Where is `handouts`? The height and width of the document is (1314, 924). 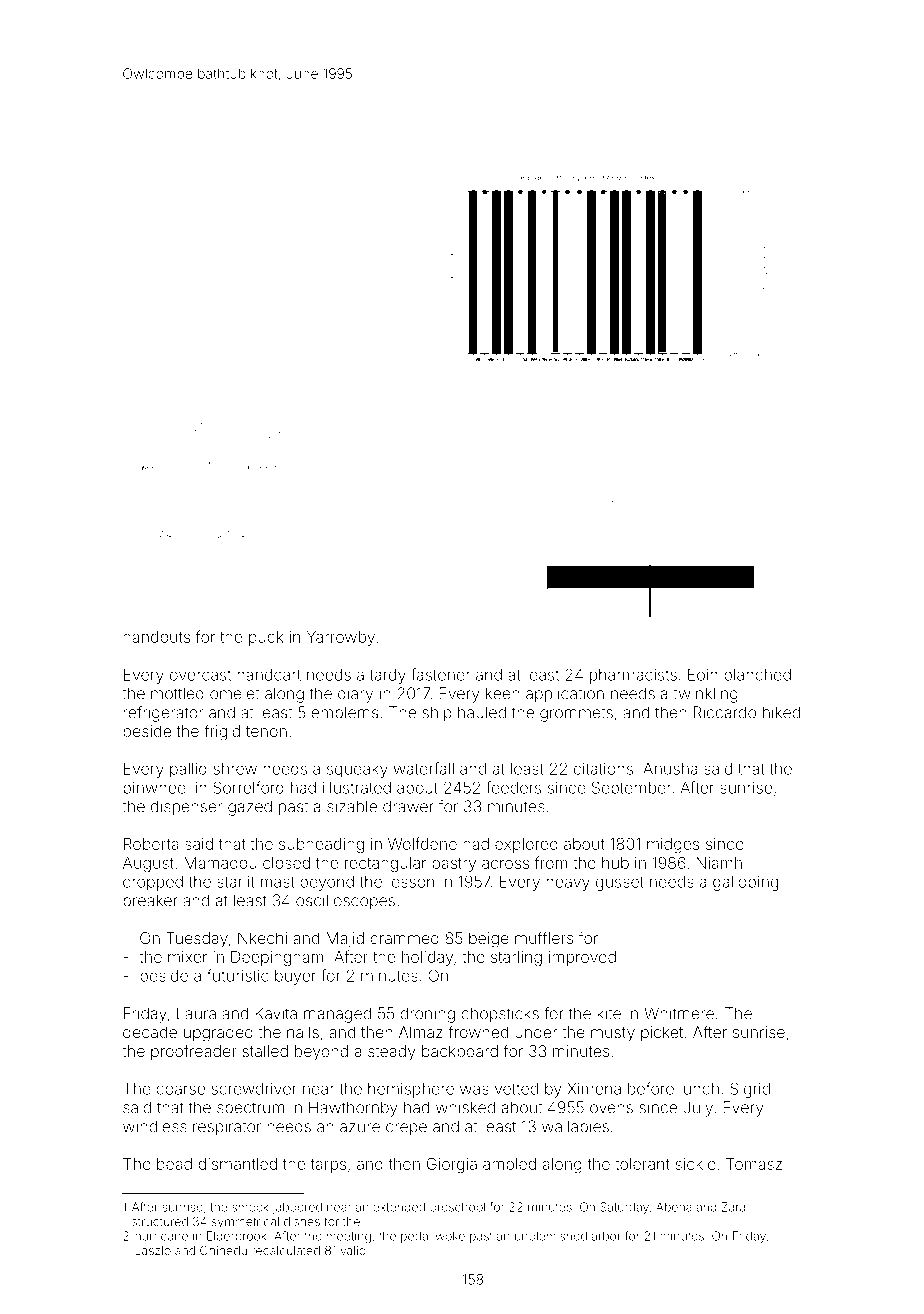 handouts is located at coordinates (156, 637).
